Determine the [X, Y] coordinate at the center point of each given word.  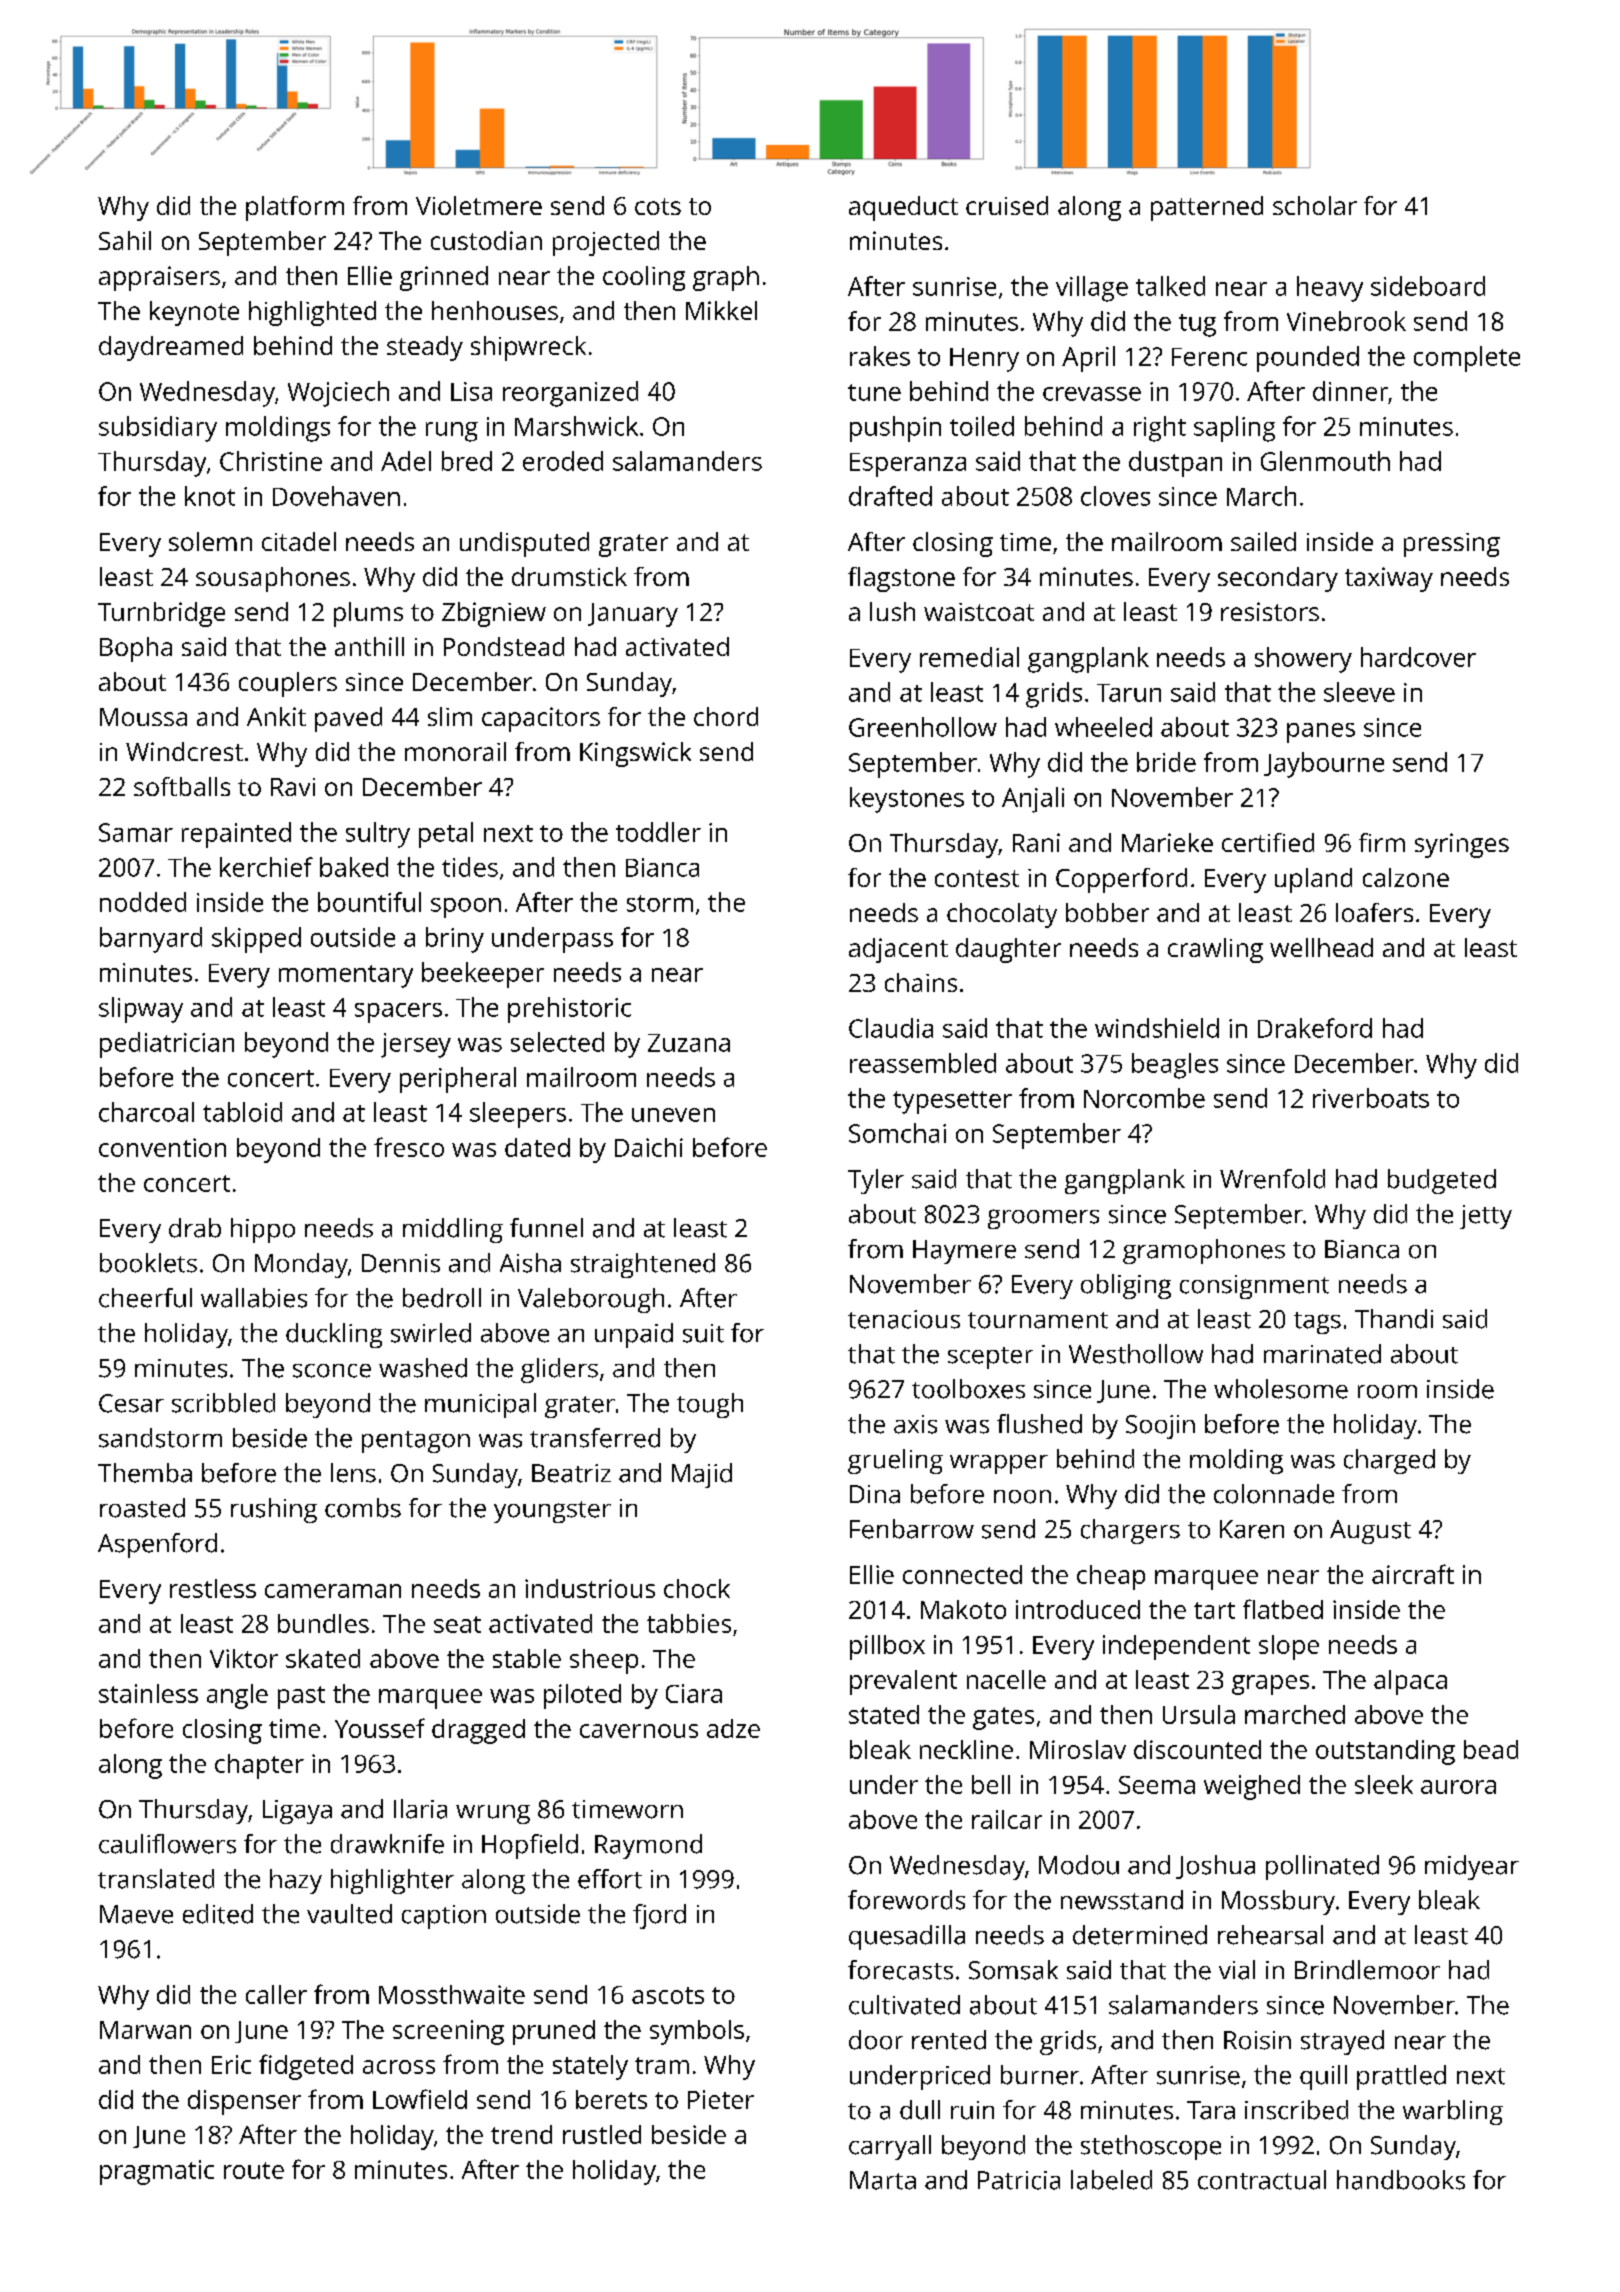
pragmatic [157, 2172]
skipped [256, 940]
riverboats [1371, 1098]
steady [425, 348]
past [301, 1697]
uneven [673, 1115]
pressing [1452, 545]
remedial [969, 657]
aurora [1458, 1787]
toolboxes [968, 1389]
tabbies [689, 1623]
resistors [1270, 611]
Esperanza [908, 465]
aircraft [1413, 1574]
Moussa [143, 717]
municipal [480, 1405]
